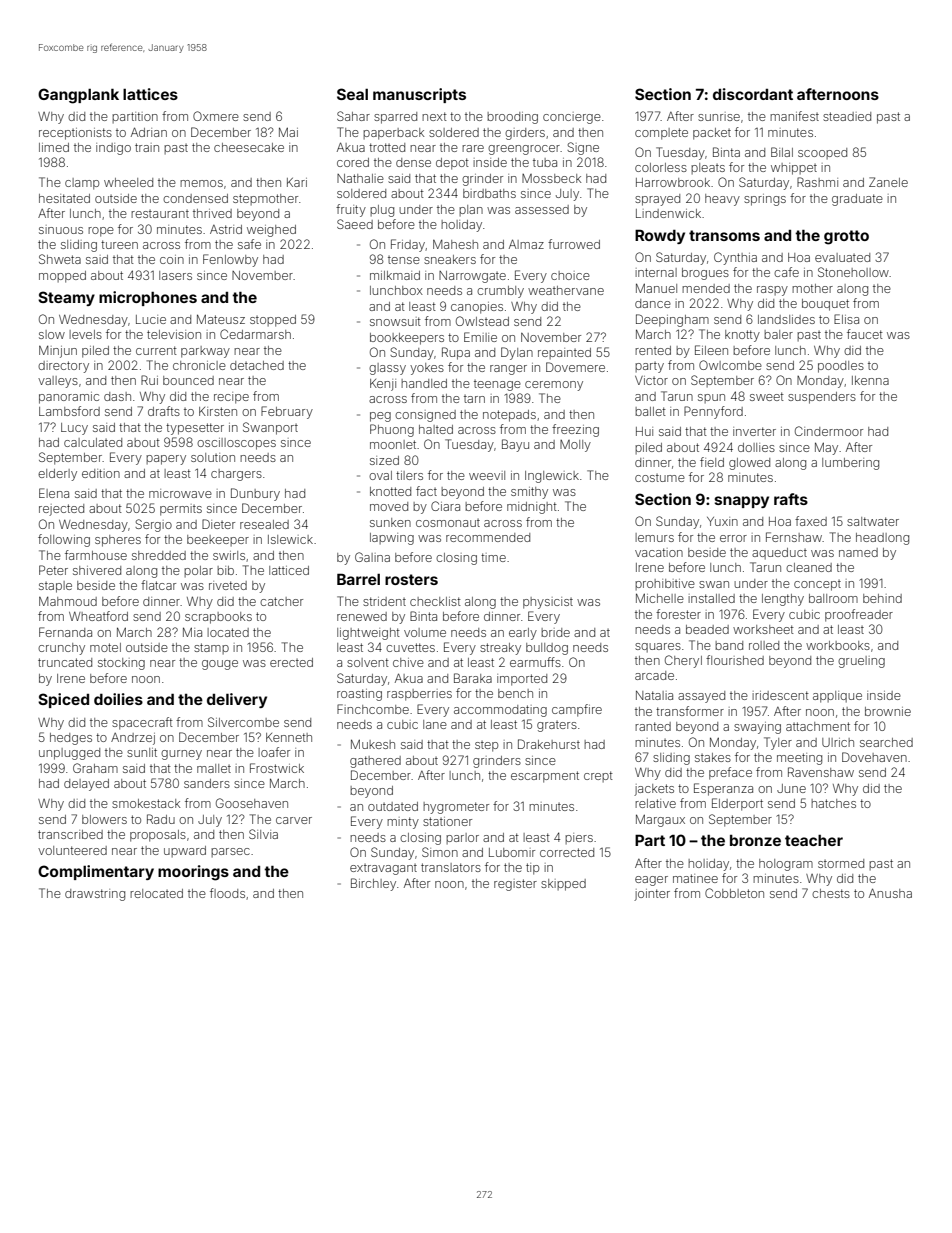  Describe the element at coordinates (227, 893) in the screenshot. I see `floods` at that location.
